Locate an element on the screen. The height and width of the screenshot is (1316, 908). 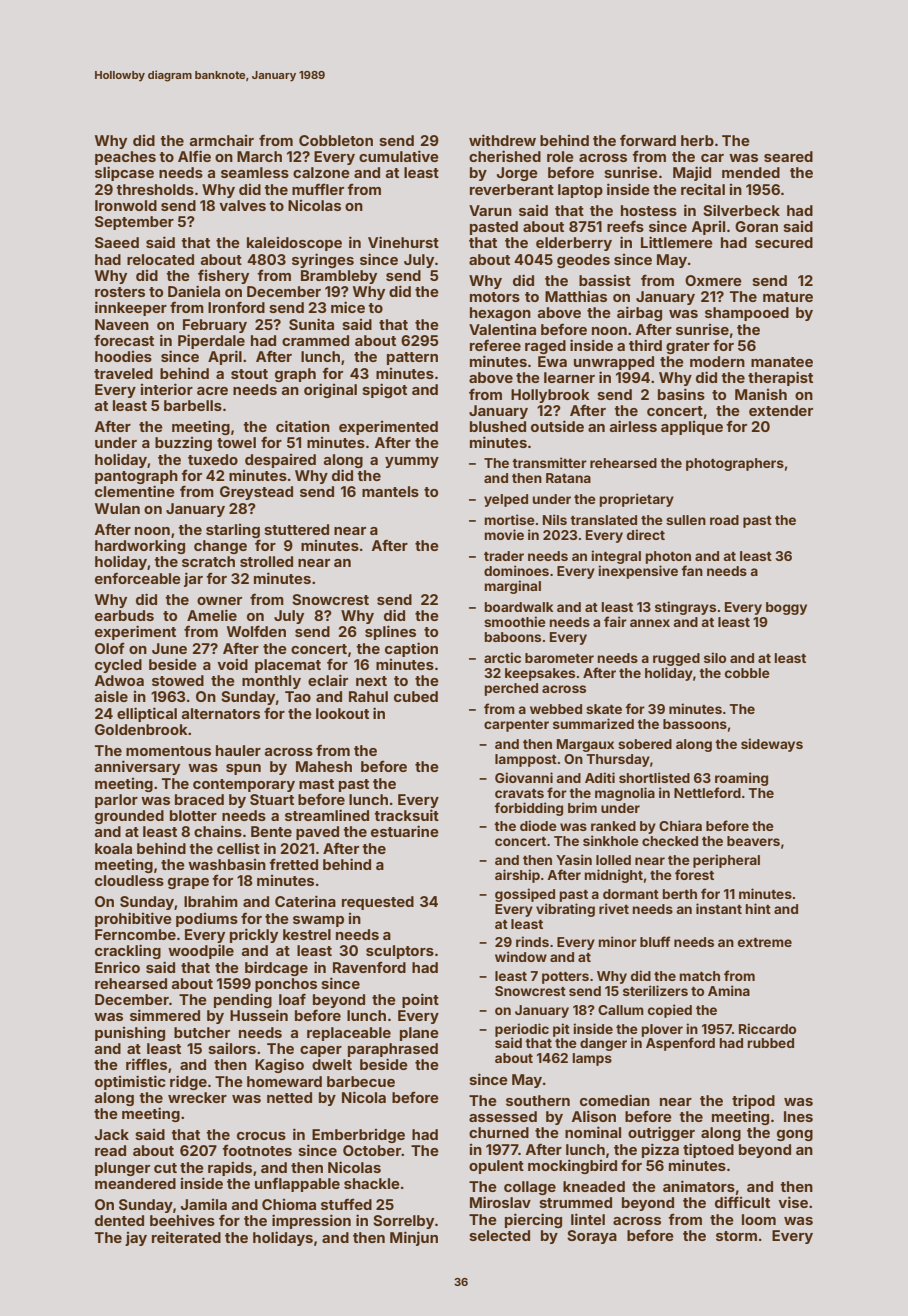
integral is located at coordinates (616, 557).
